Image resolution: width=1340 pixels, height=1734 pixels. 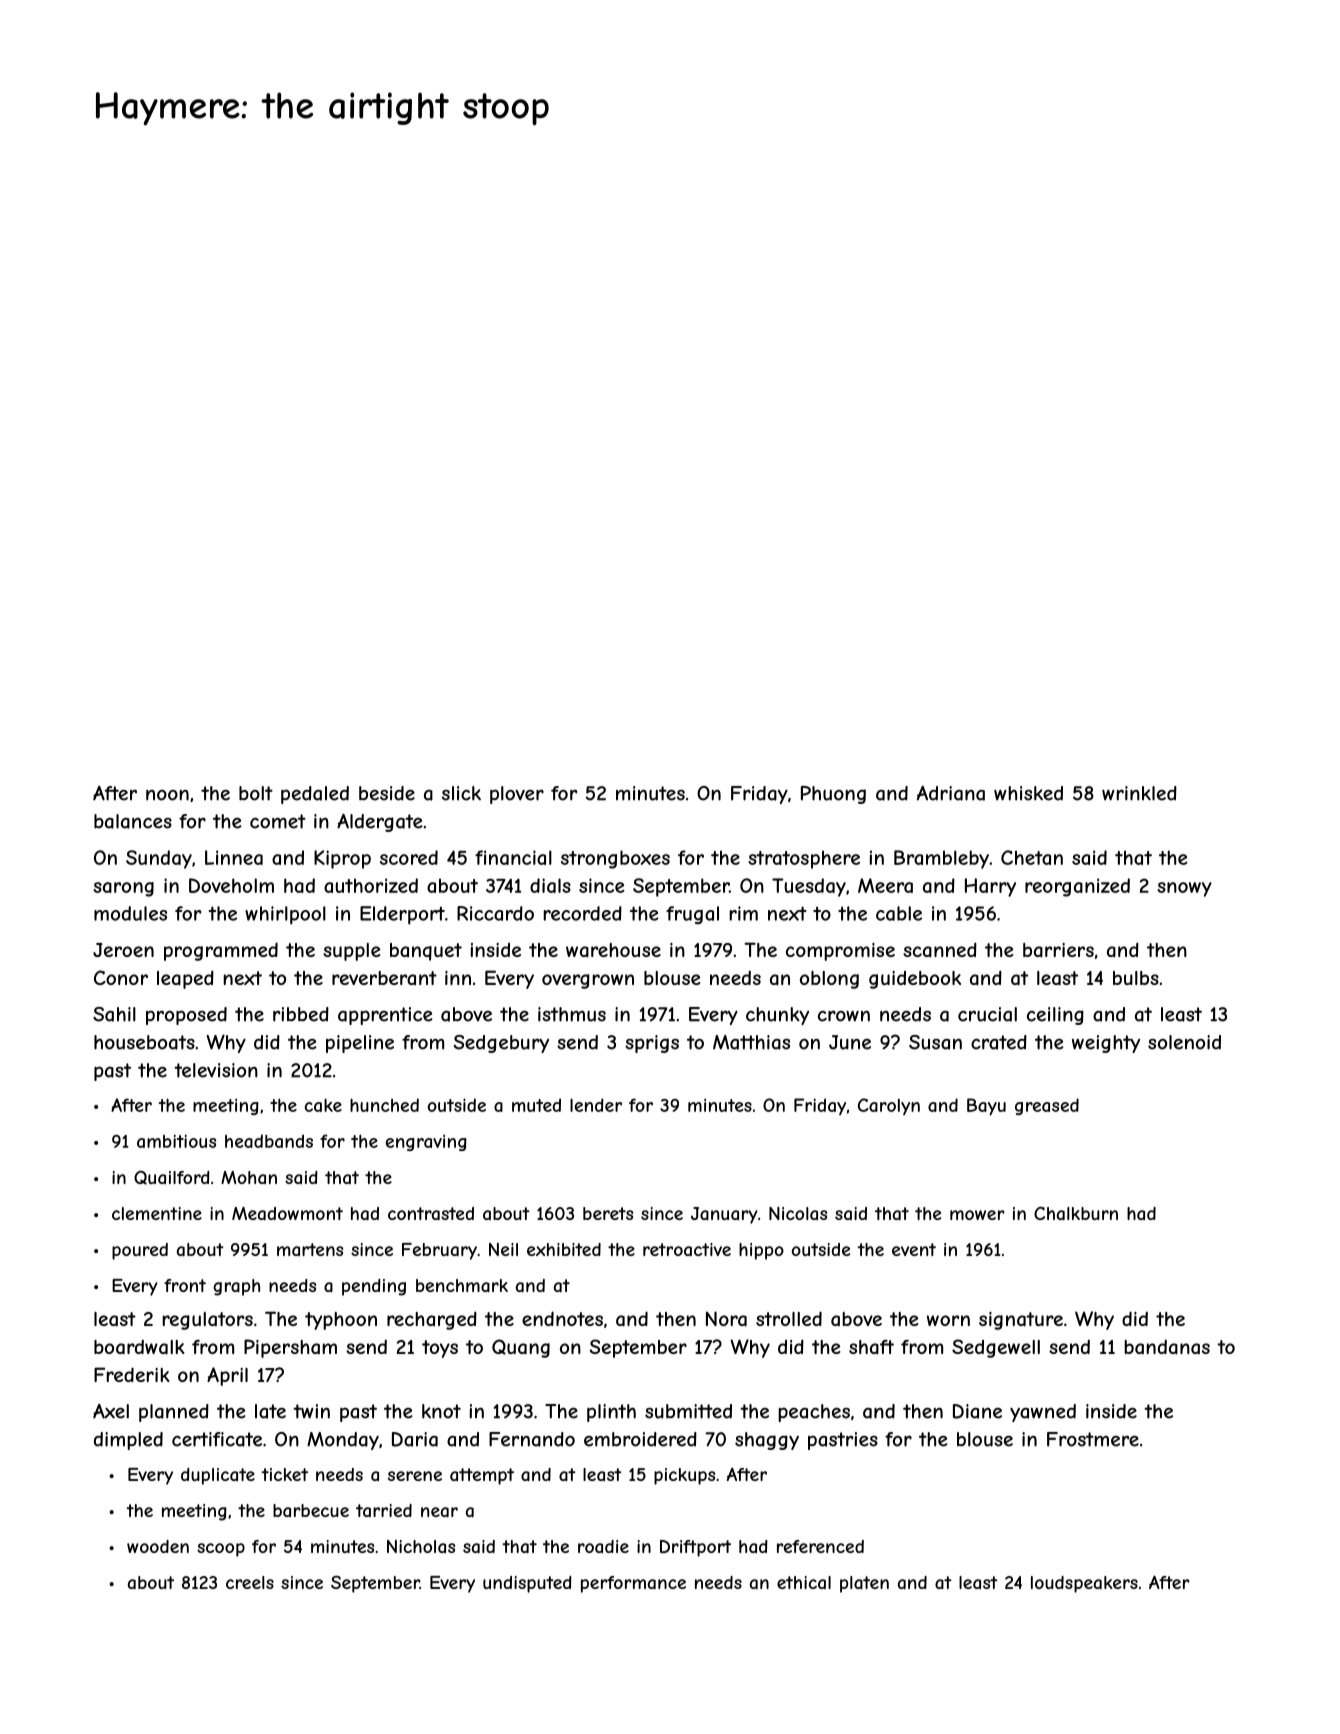 What do you see at coordinates (1021, 1321) in the screenshot?
I see `signature` at bounding box center [1021, 1321].
